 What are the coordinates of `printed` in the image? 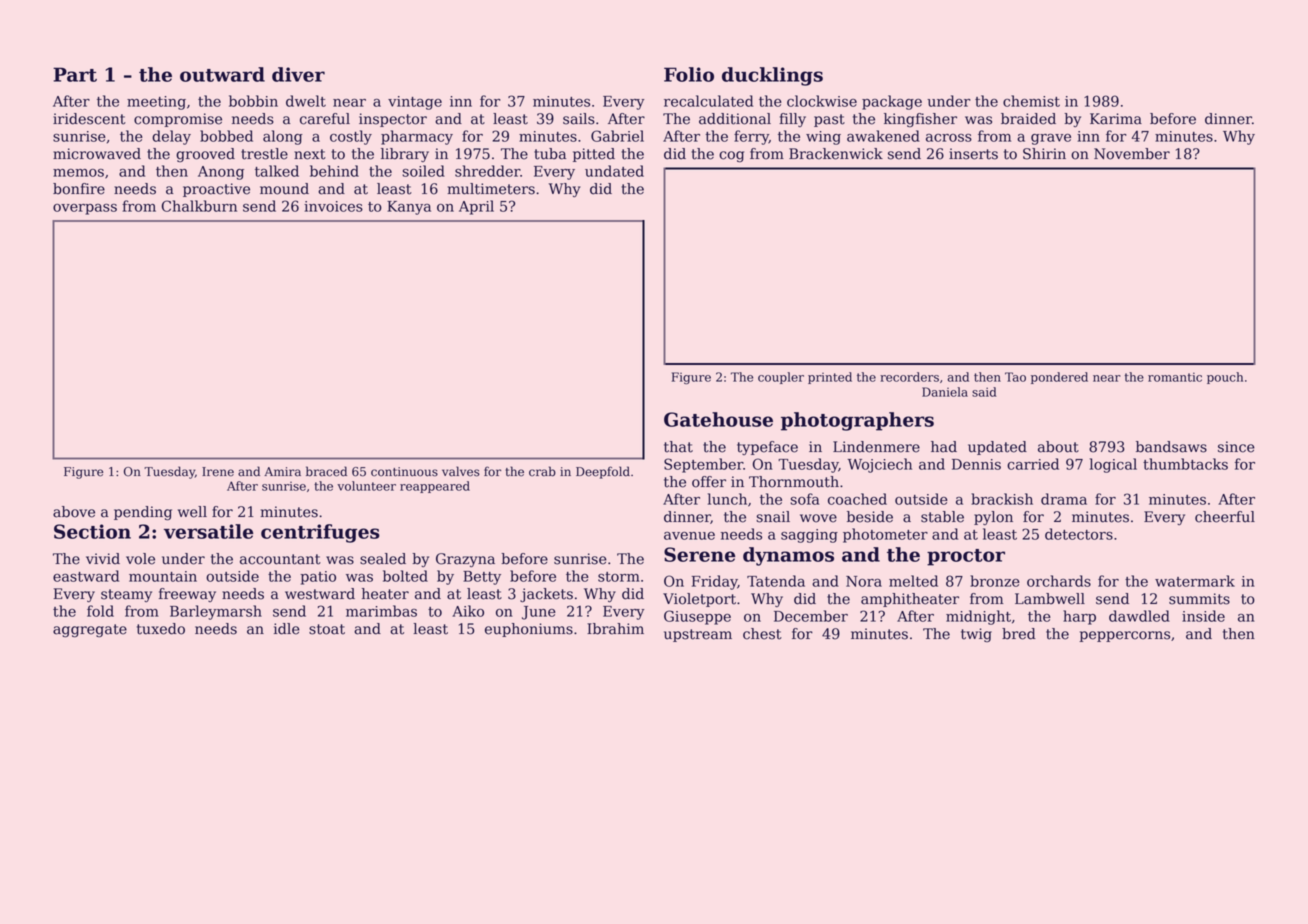 It's located at (830, 378).
